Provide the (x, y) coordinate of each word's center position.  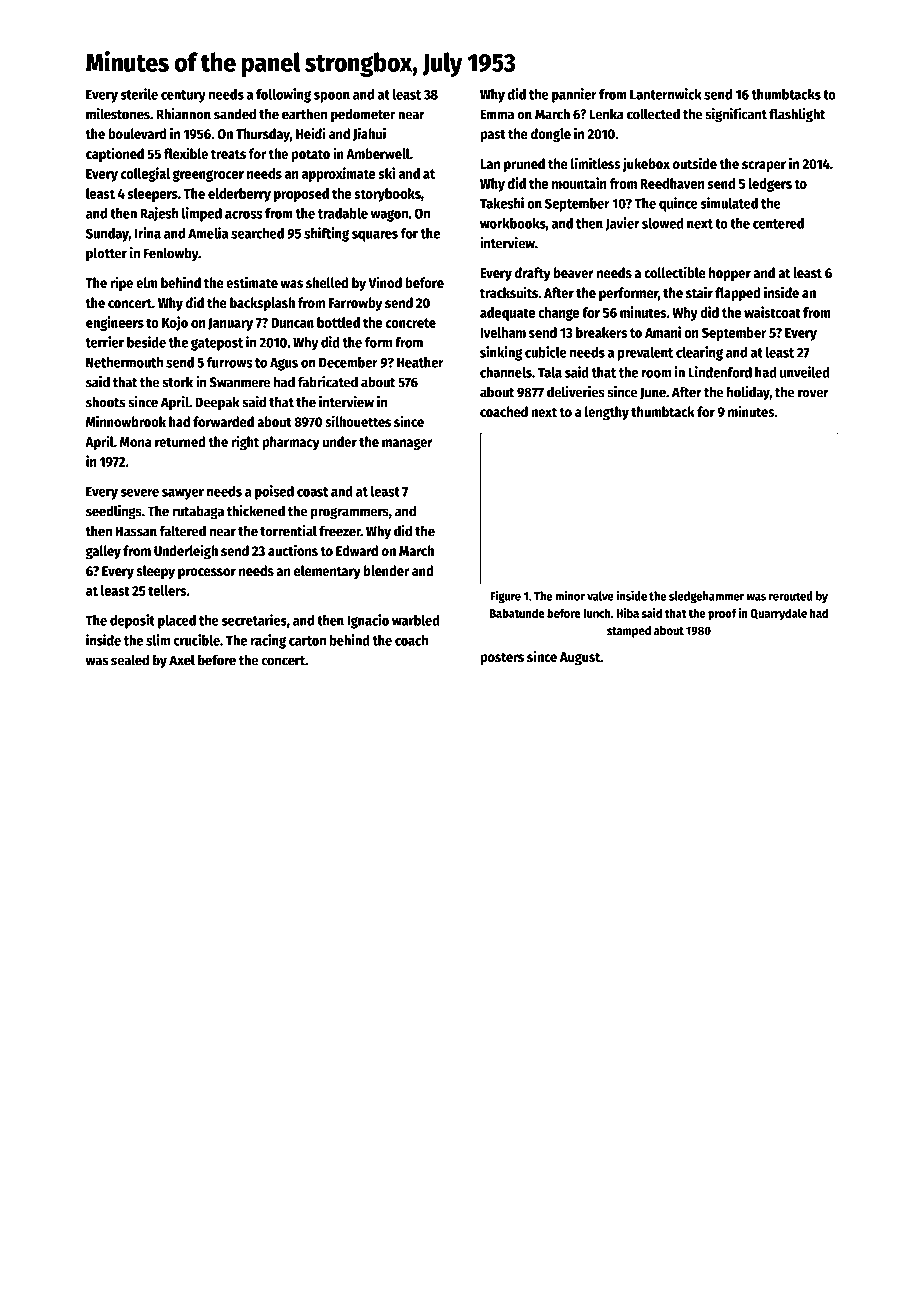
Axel (182, 660)
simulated (729, 203)
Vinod (385, 282)
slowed (663, 223)
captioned (115, 154)
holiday (748, 393)
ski (387, 173)
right (245, 442)
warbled (416, 620)
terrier (104, 342)
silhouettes (358, 421)
